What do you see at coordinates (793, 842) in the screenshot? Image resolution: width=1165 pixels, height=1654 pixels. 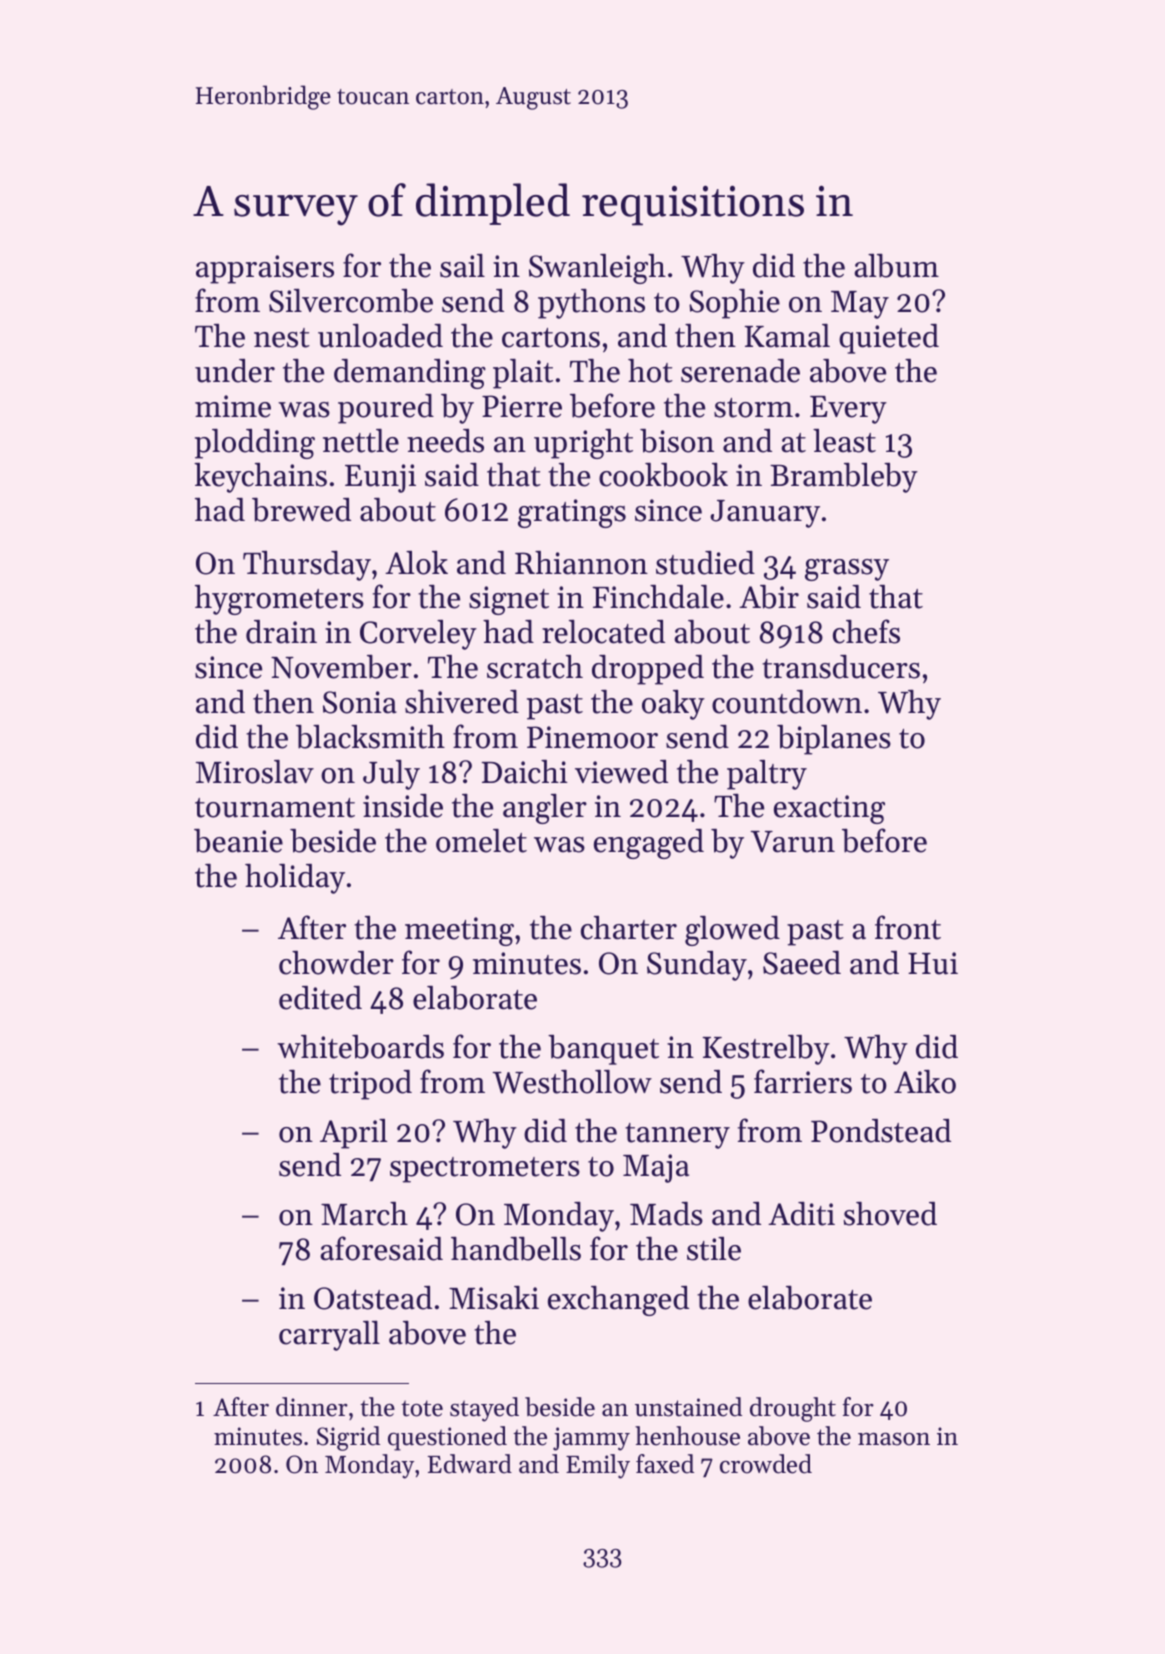 I see `Varun` at bounding box center [793, 842].
